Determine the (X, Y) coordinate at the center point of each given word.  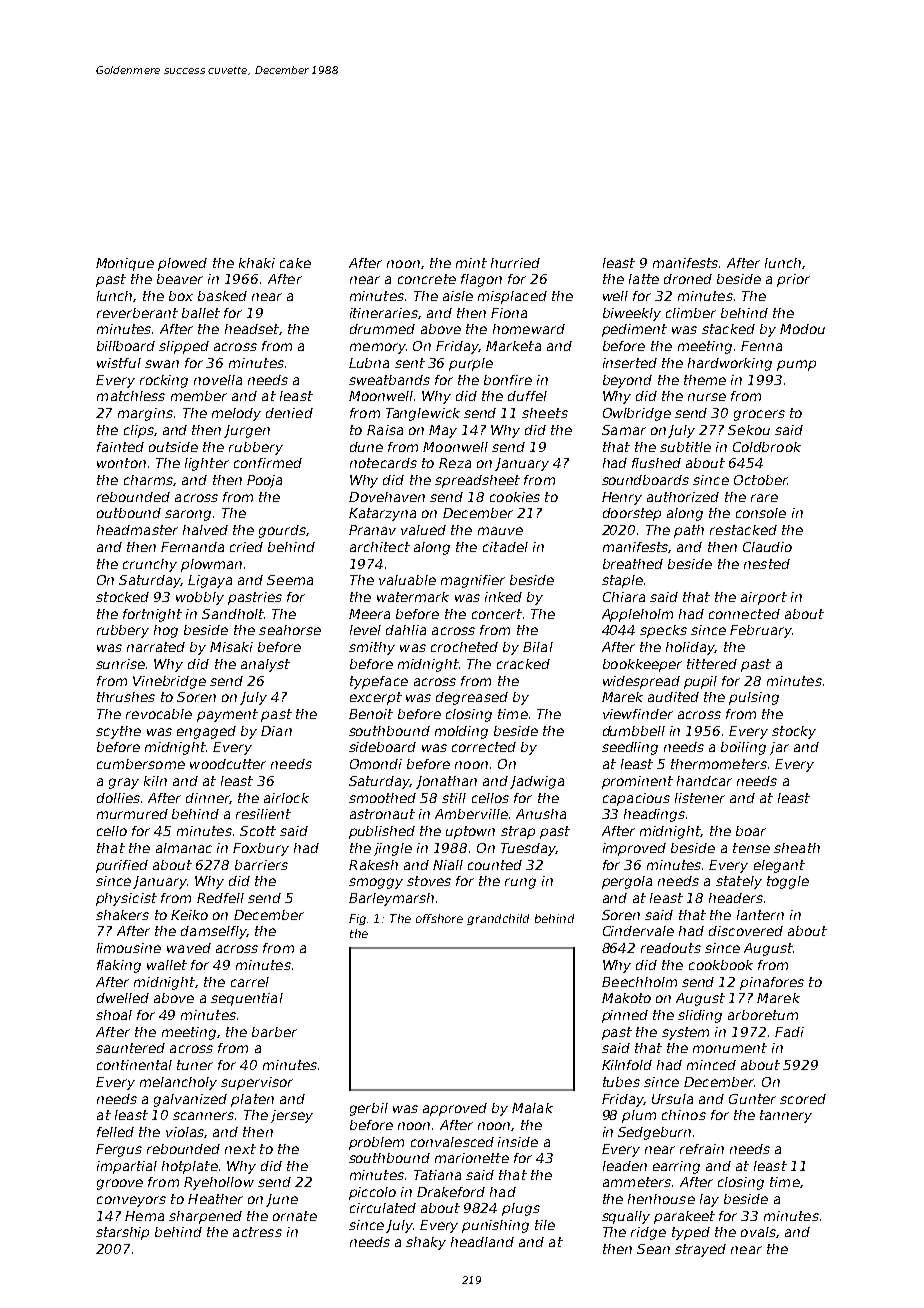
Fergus (119, 1150)
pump (796, 365)
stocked (122, 597)
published (382, 832)
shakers (122, 915)
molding (461, 732)
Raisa (385, 430)
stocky (794, 732)
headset (252, 329)
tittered (712, 664)
